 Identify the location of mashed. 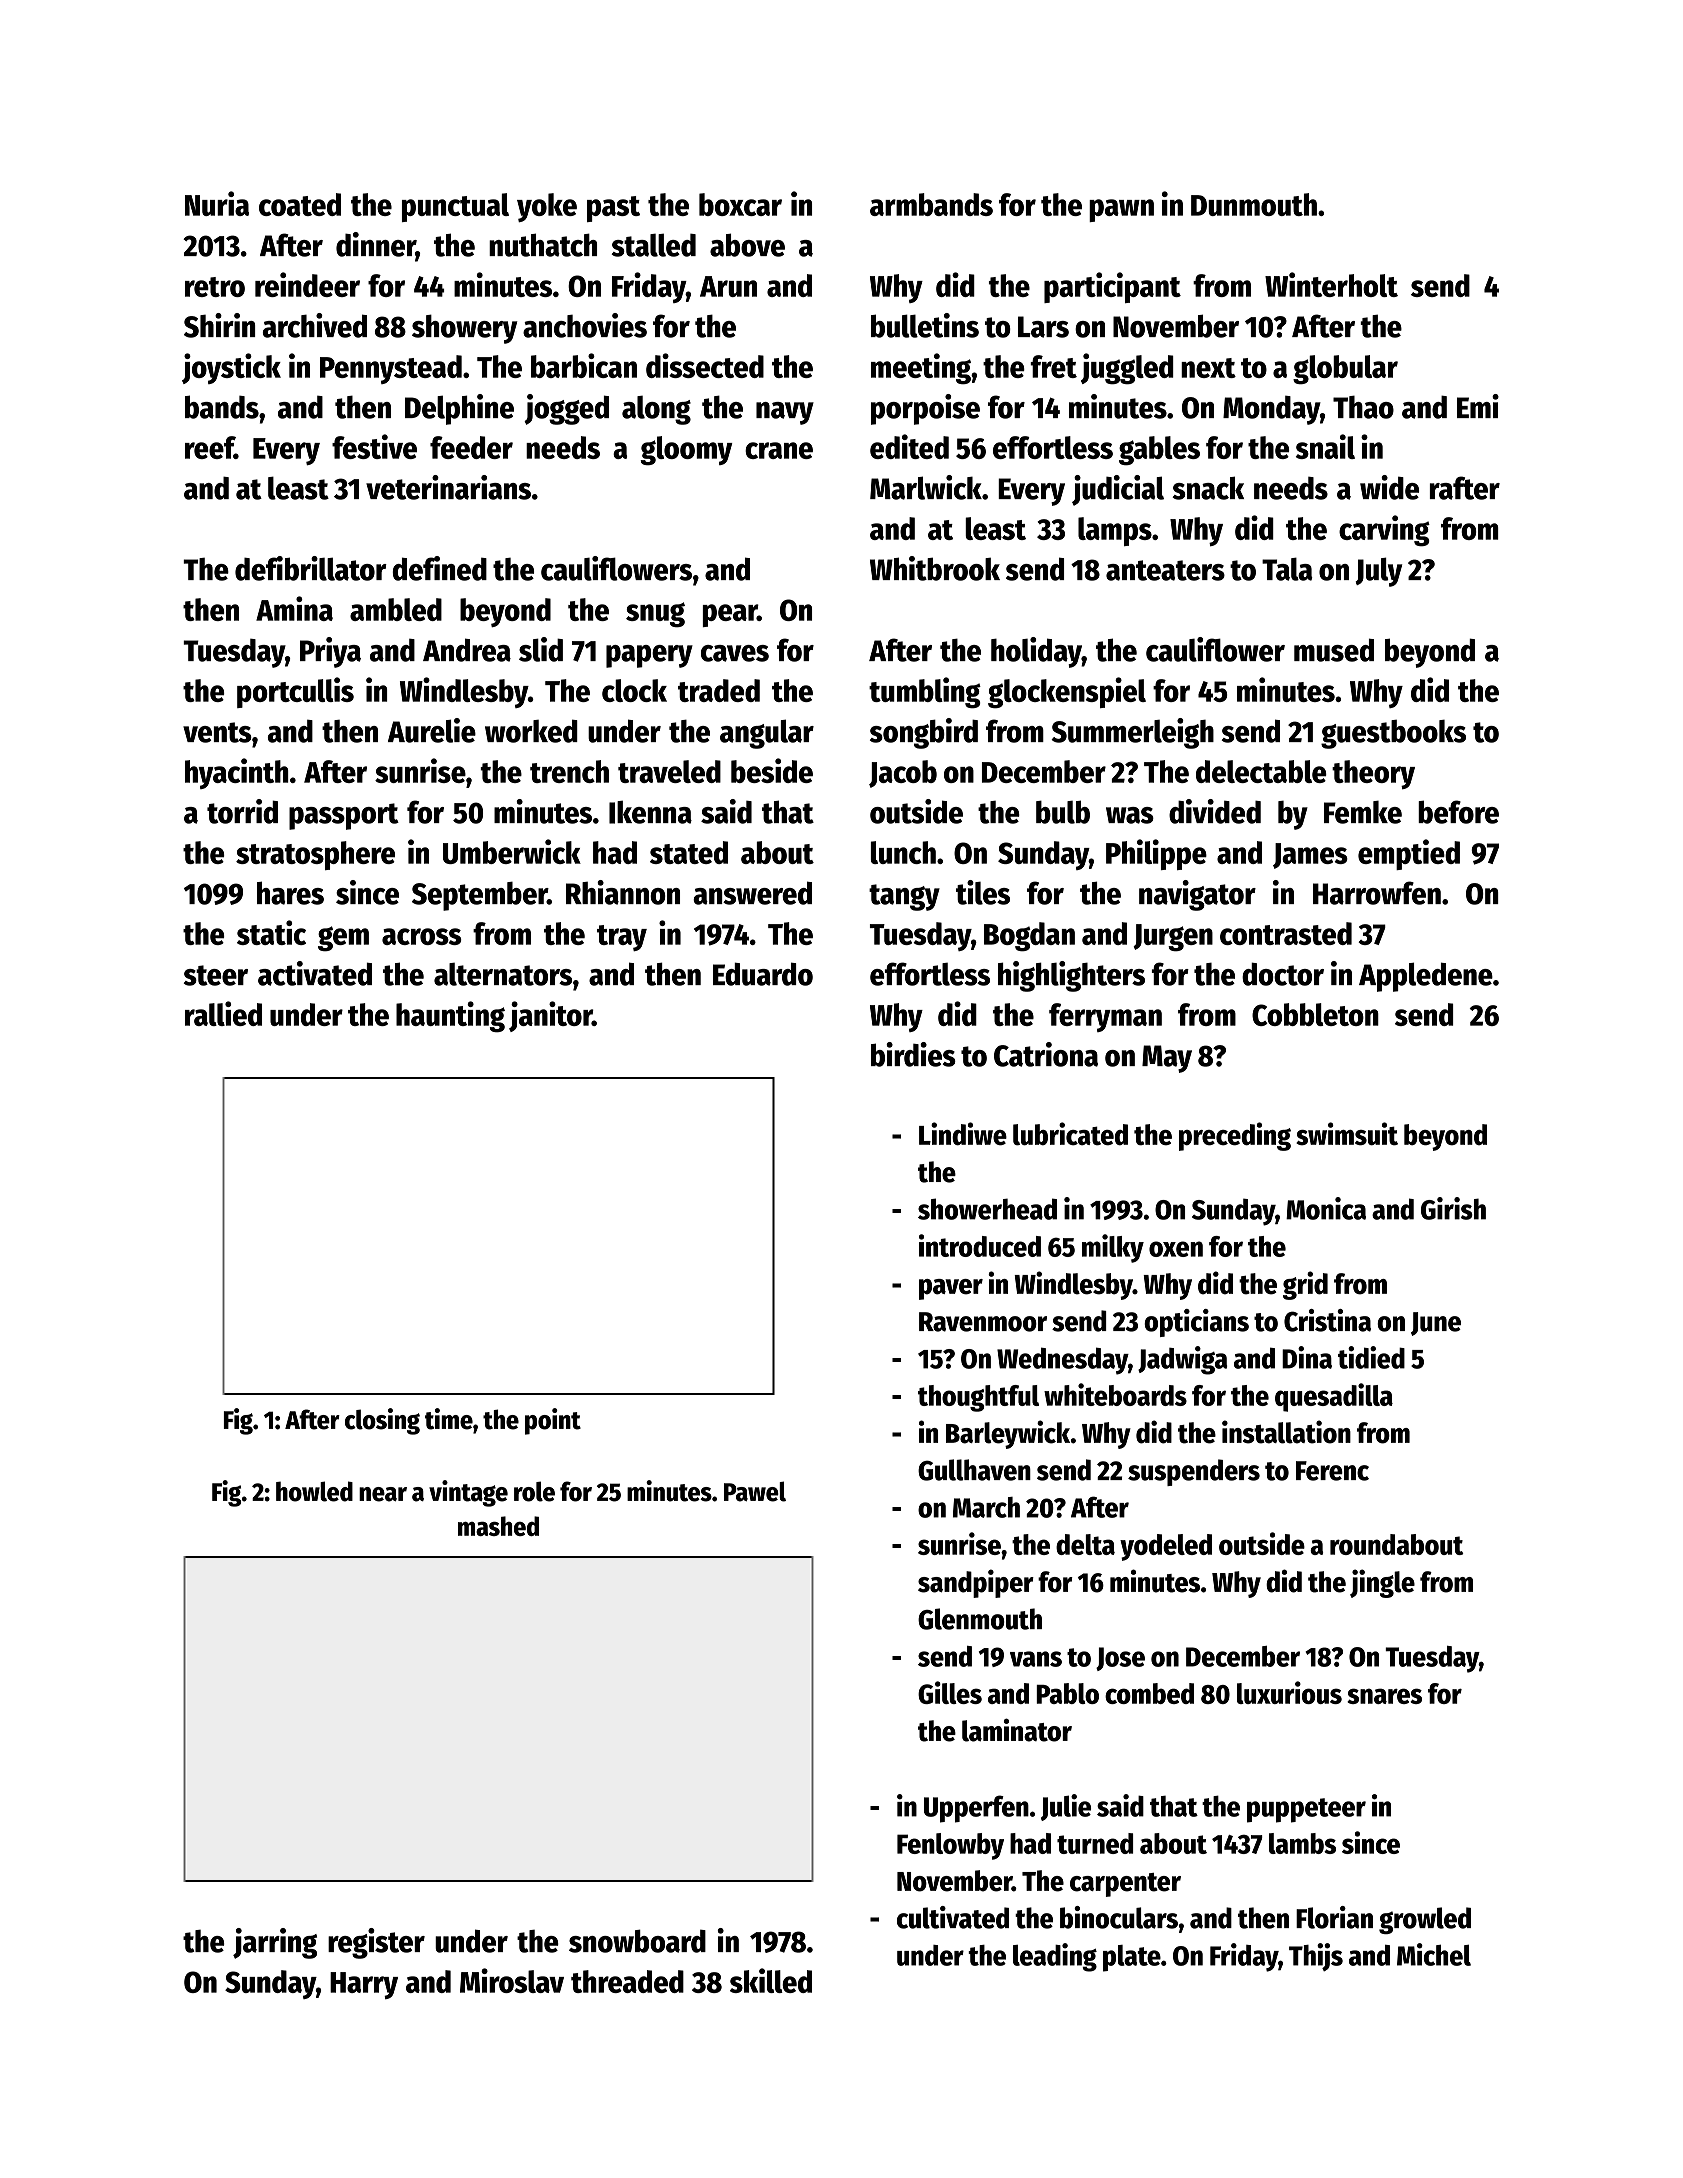
(498, 1526).
